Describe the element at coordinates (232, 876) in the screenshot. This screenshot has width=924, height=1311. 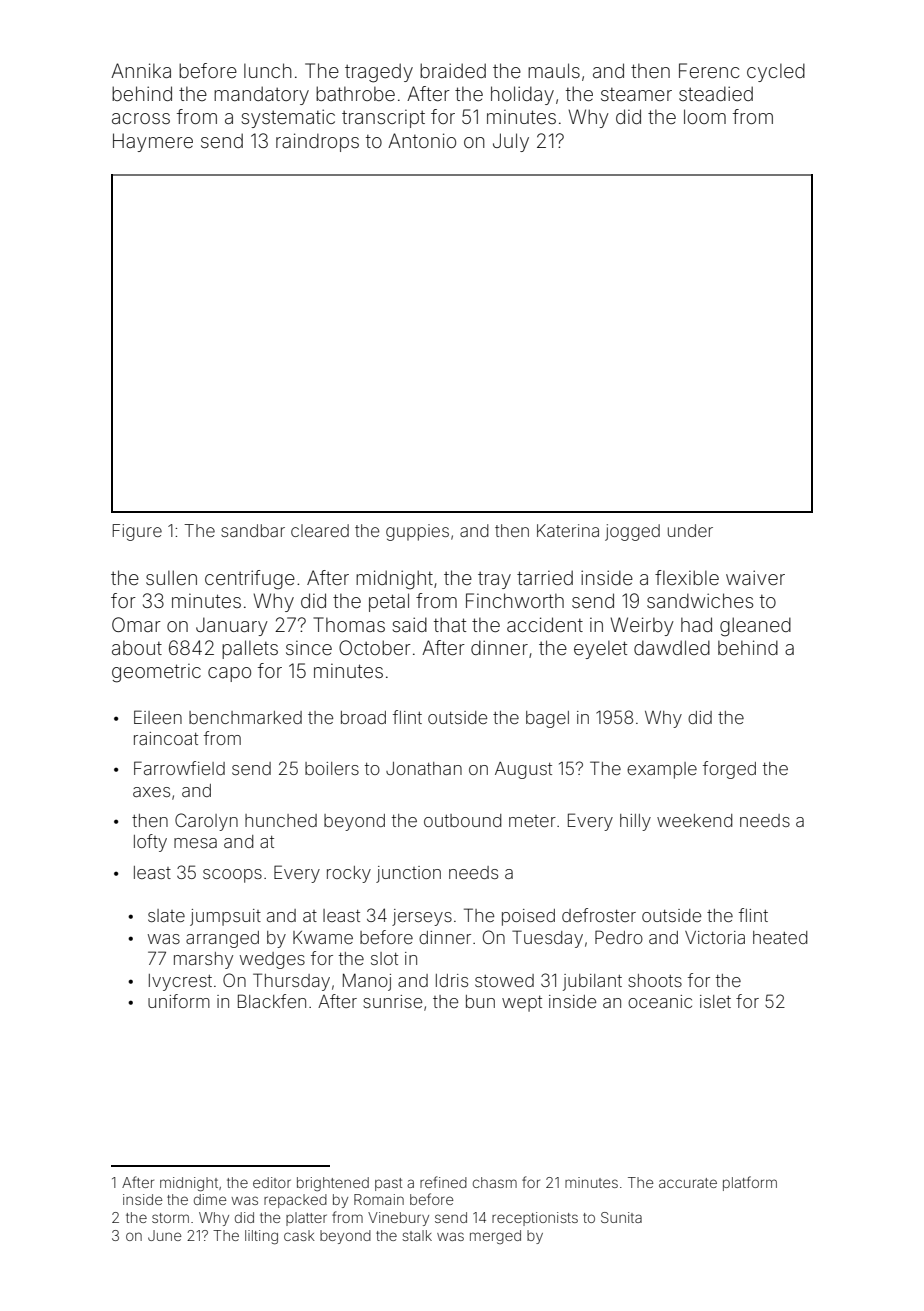
I see `scoops` at that location.
